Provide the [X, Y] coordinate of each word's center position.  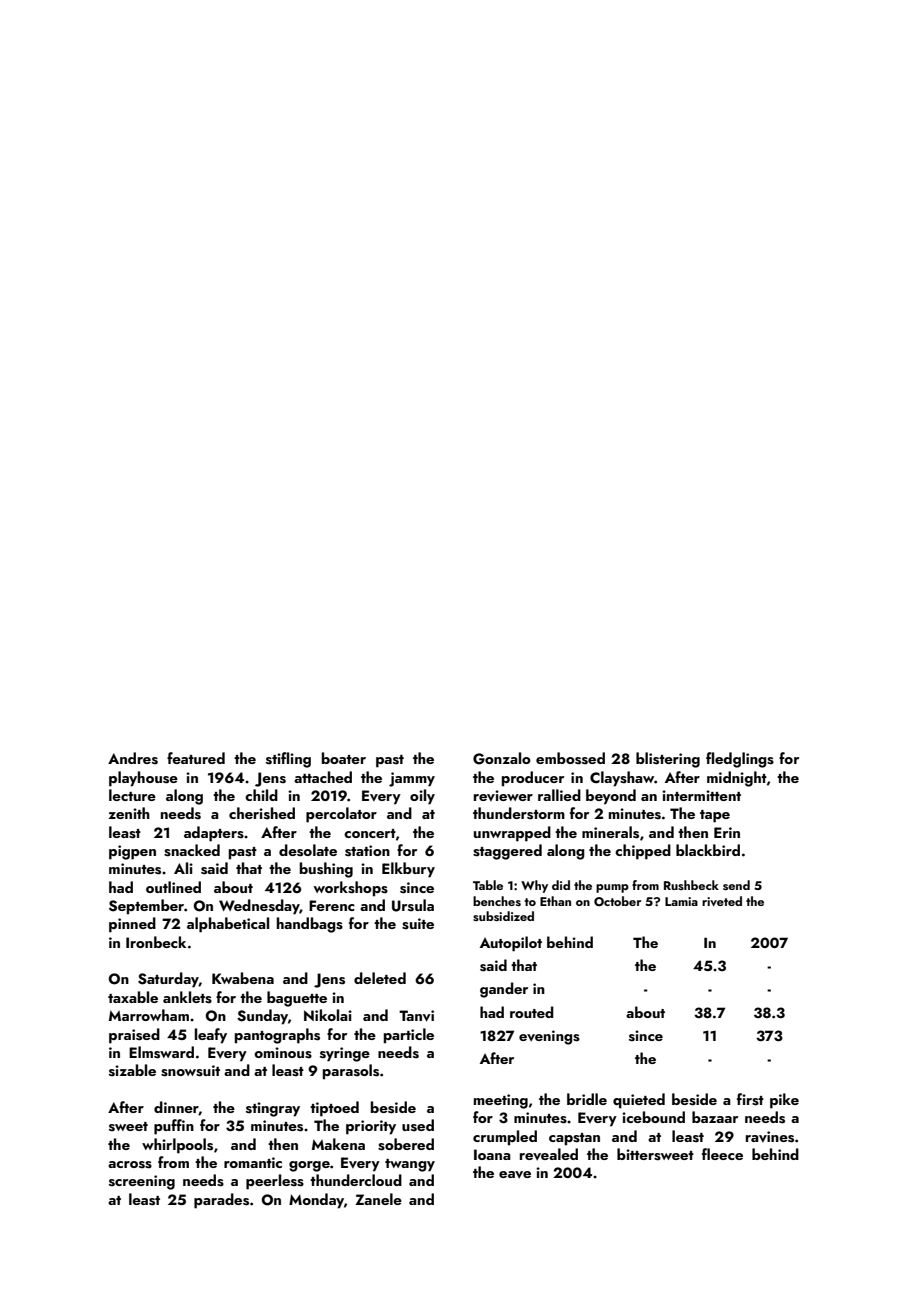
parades [221, 1201]
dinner [176, 1108]
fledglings [740, 760]
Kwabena [243, 978]
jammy [412, 779]
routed [532, 1012]
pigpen [132, 852]
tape [715, 816]
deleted [380, 978]
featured [196, 758]
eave [515, 1175]
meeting [501, 1101]
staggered [507, 852]
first [750, 1099]
